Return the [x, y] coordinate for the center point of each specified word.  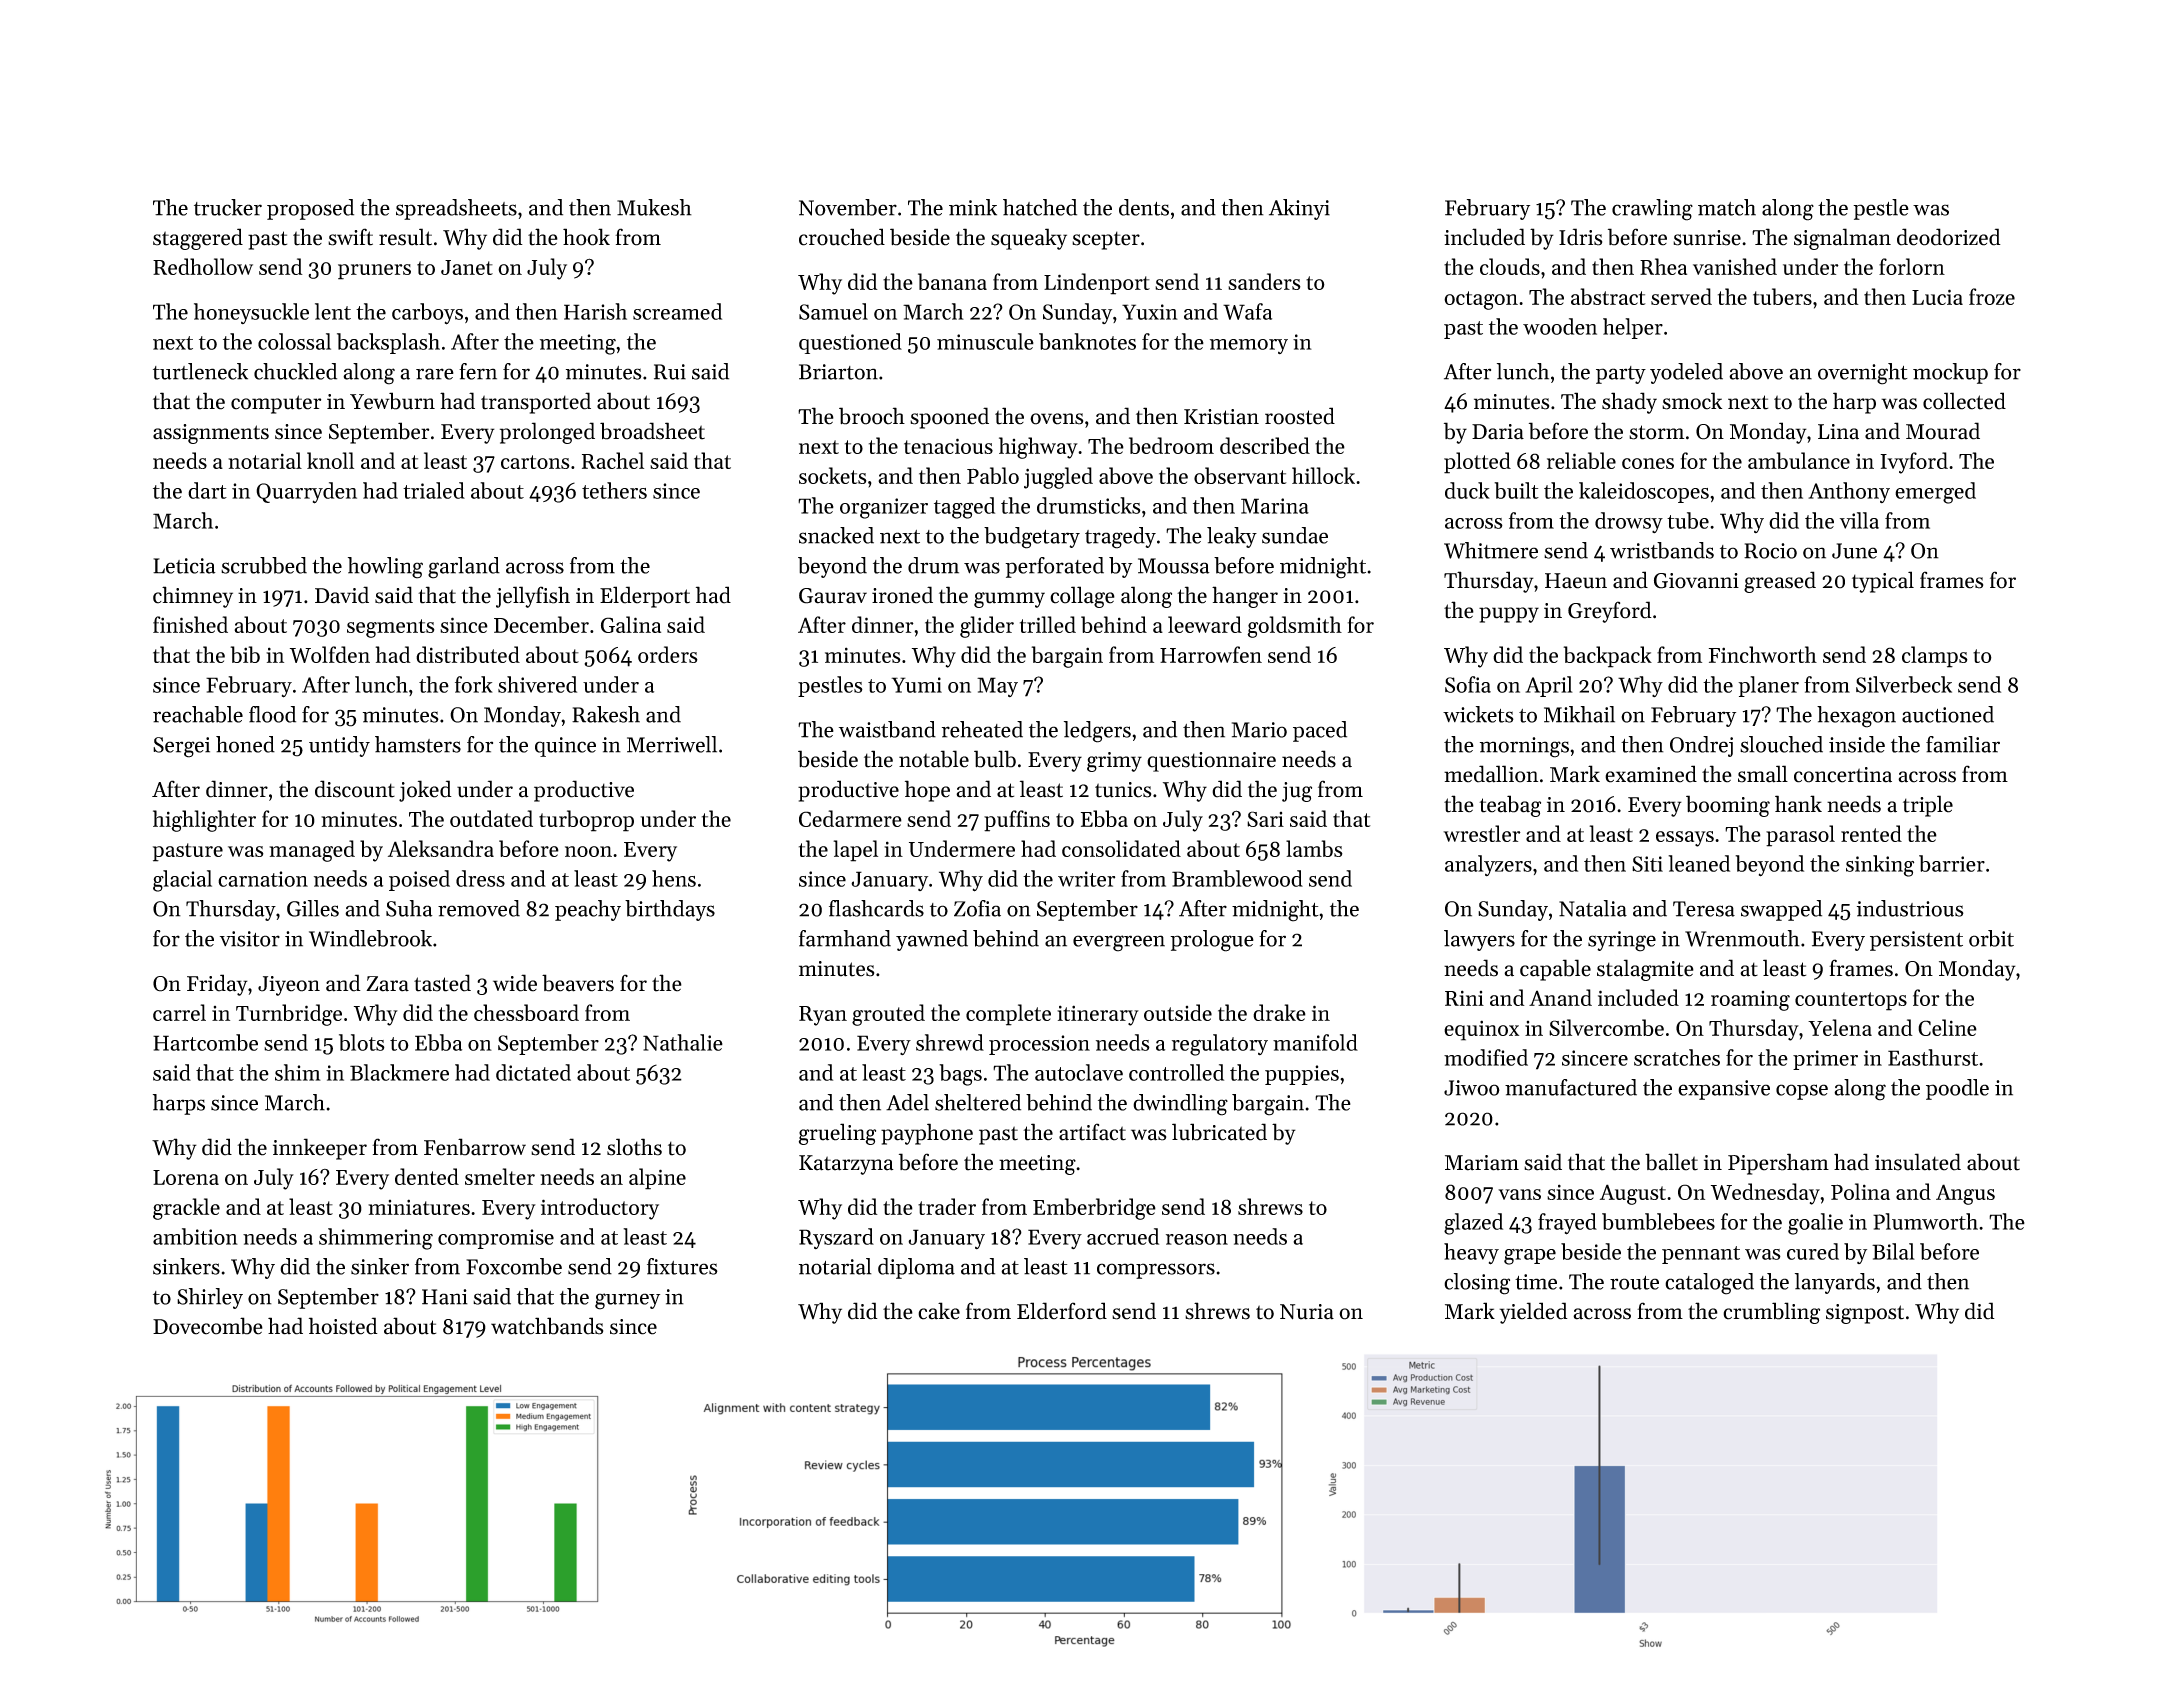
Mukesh [654, 207]
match [1727, 207]
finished [190, 624]
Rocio [1770, 551]
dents [1144, 207]
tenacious [948, 446]
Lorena [186, 1177]
